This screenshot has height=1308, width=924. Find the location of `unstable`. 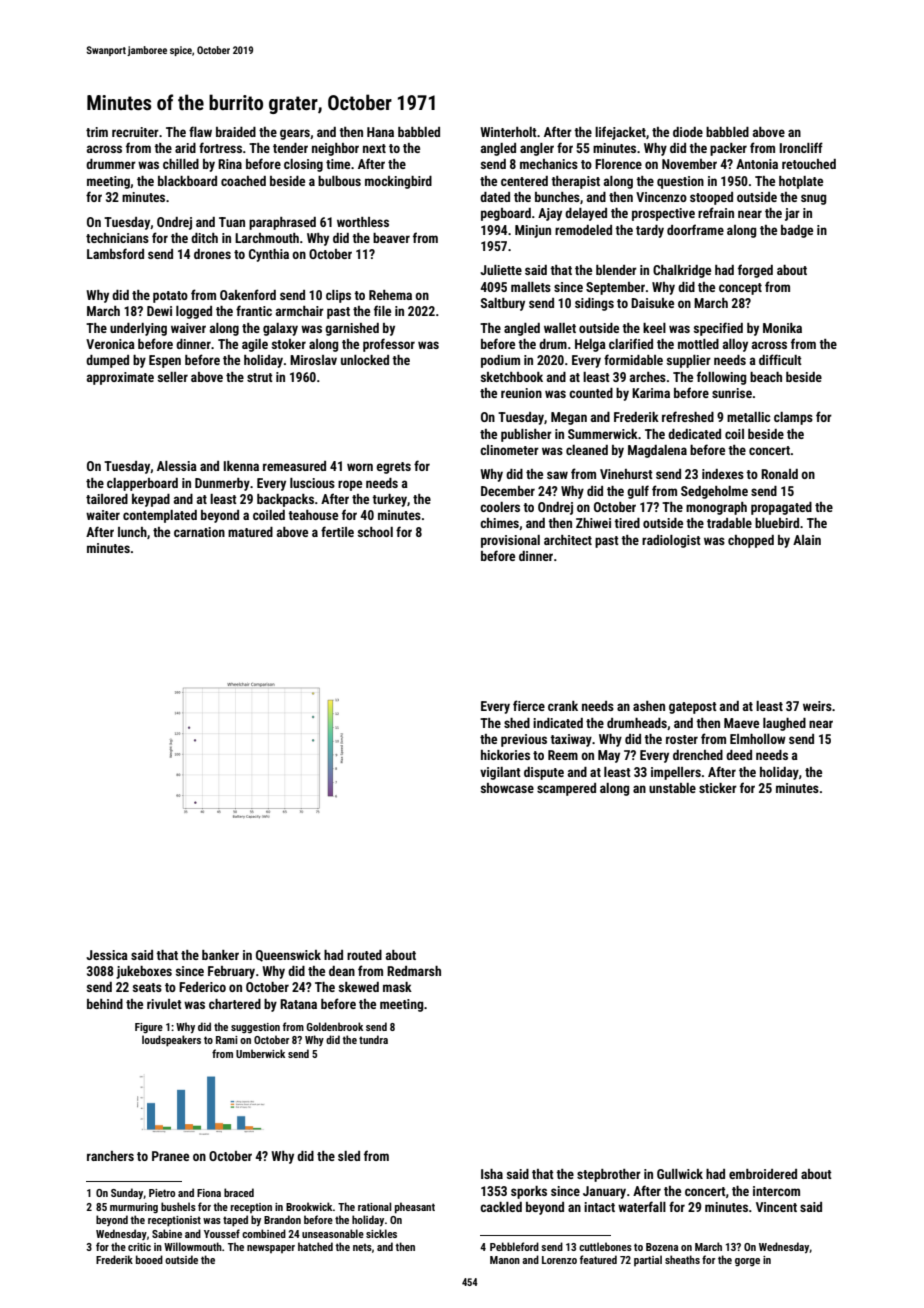

unstable is located at coordinates (672, 788).
